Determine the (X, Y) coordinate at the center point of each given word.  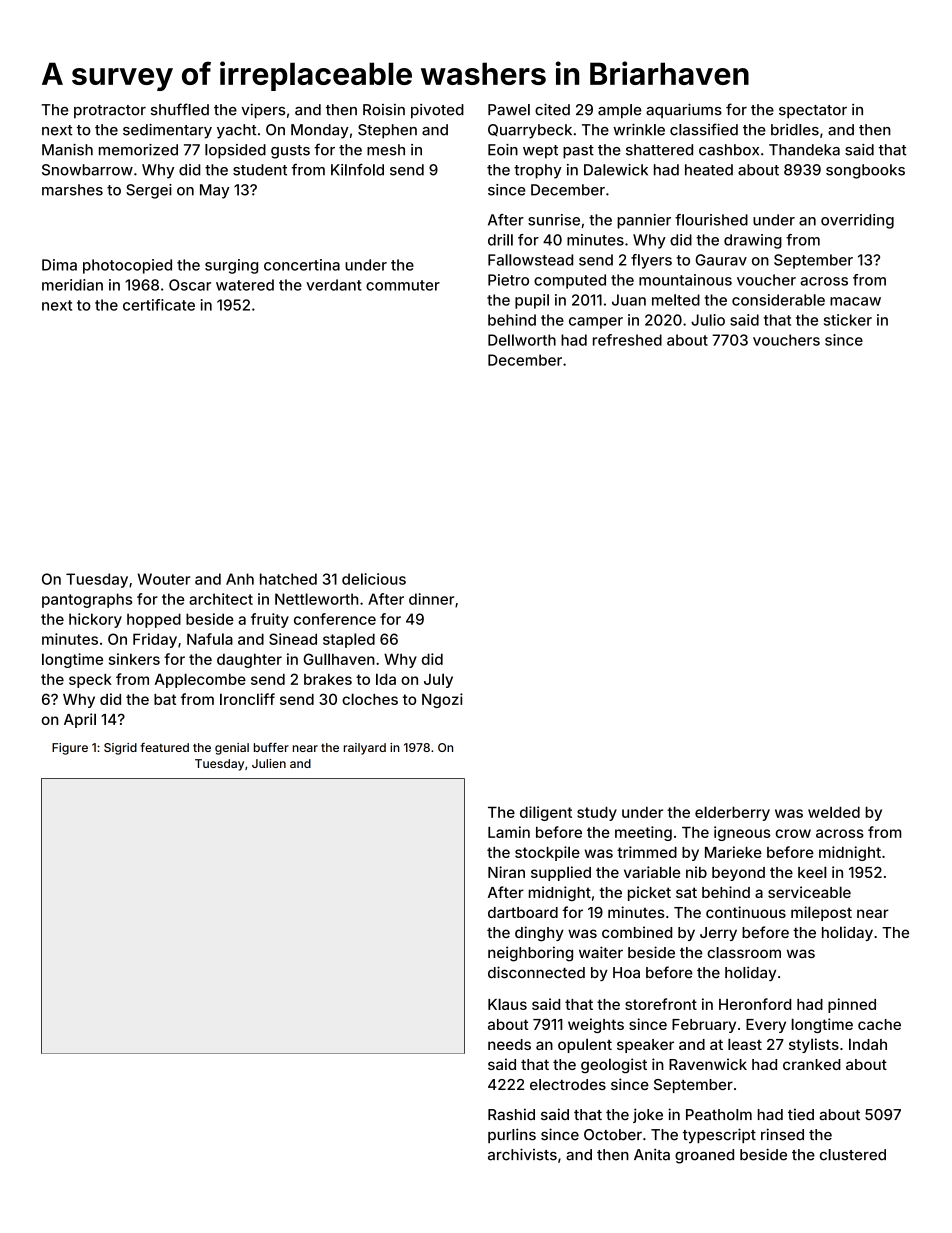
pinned (852, 1005)
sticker (848, 320)
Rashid (511, 1114)
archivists (522, 1154)
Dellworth (522, 340)
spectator (813, 112)
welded (834, 812)
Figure (70, 749)
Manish (67, 150)
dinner (431, 599)
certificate (159, 305)
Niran (506, 872)
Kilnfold (357, 169)
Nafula (210, 639)
